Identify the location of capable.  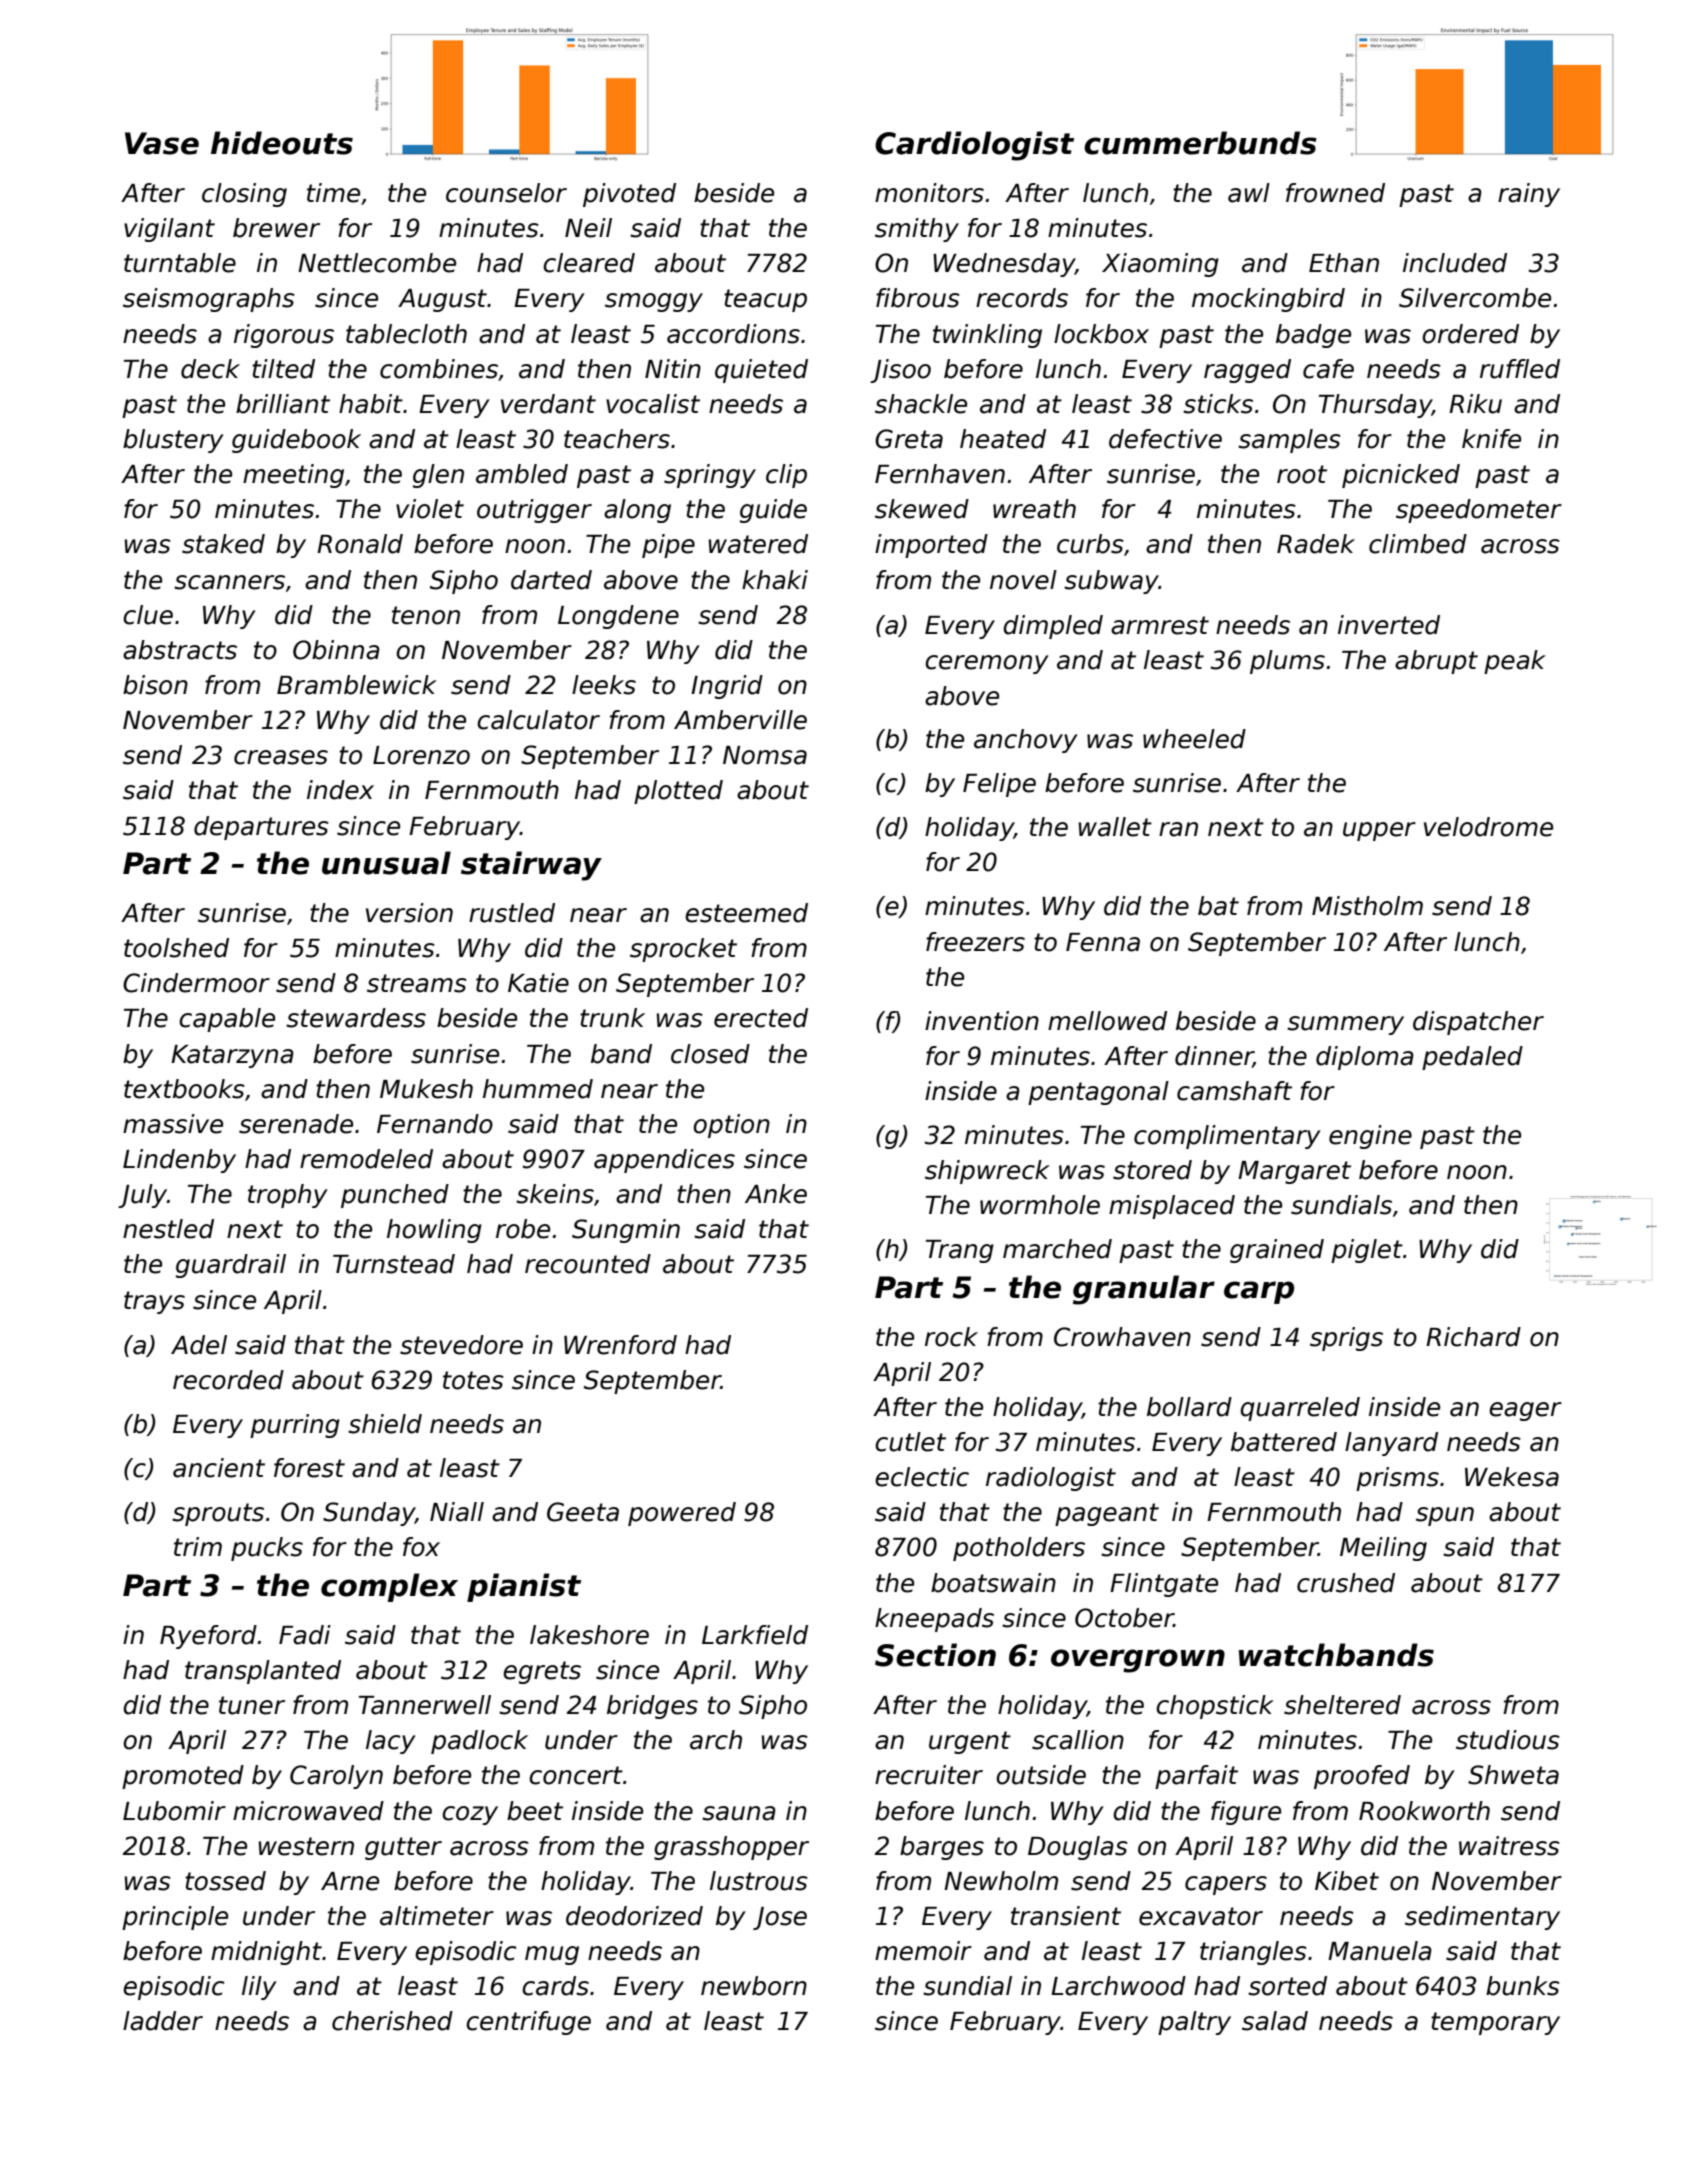
(227, 1020).
